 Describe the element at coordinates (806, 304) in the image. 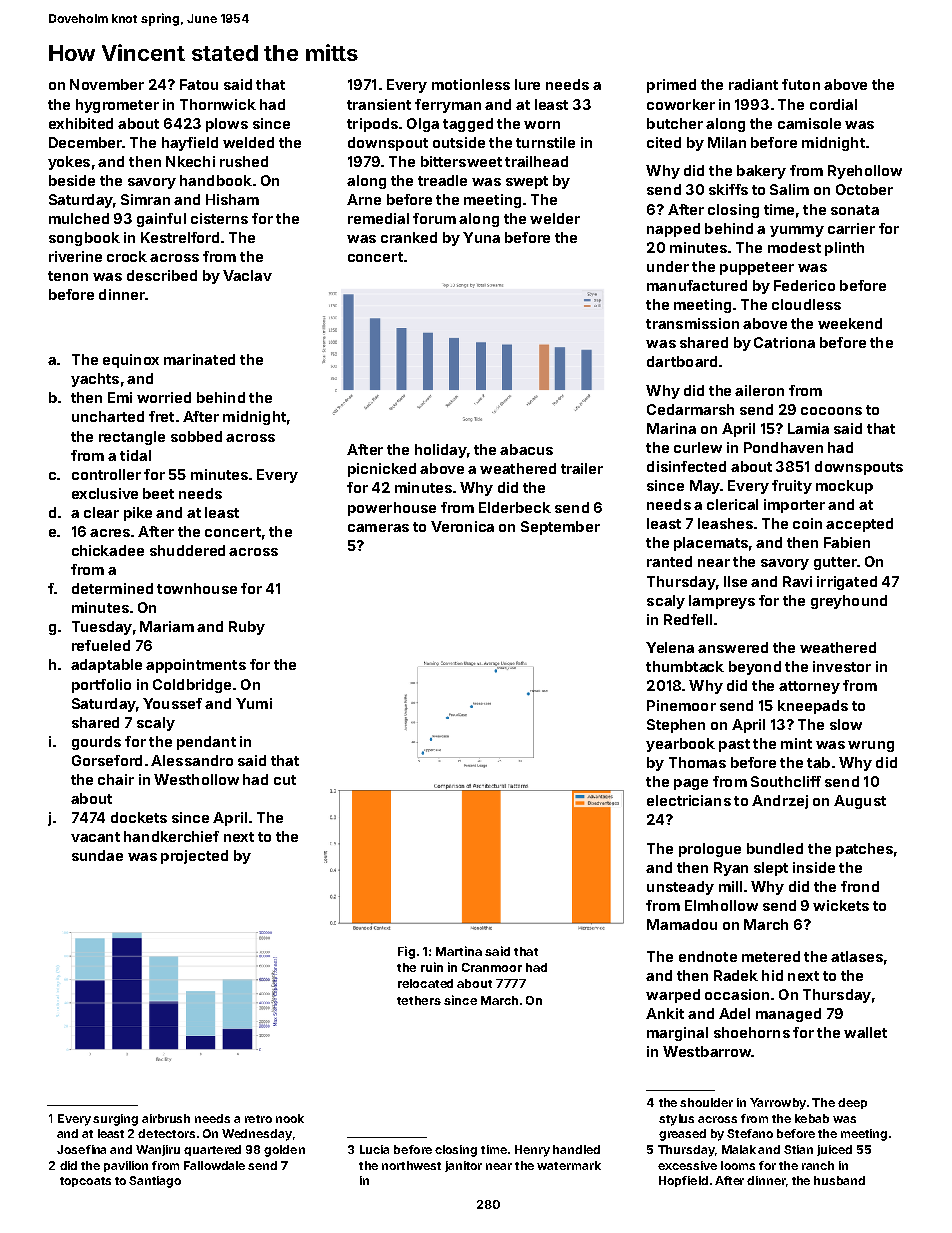

I see `cloudless` at that location.
